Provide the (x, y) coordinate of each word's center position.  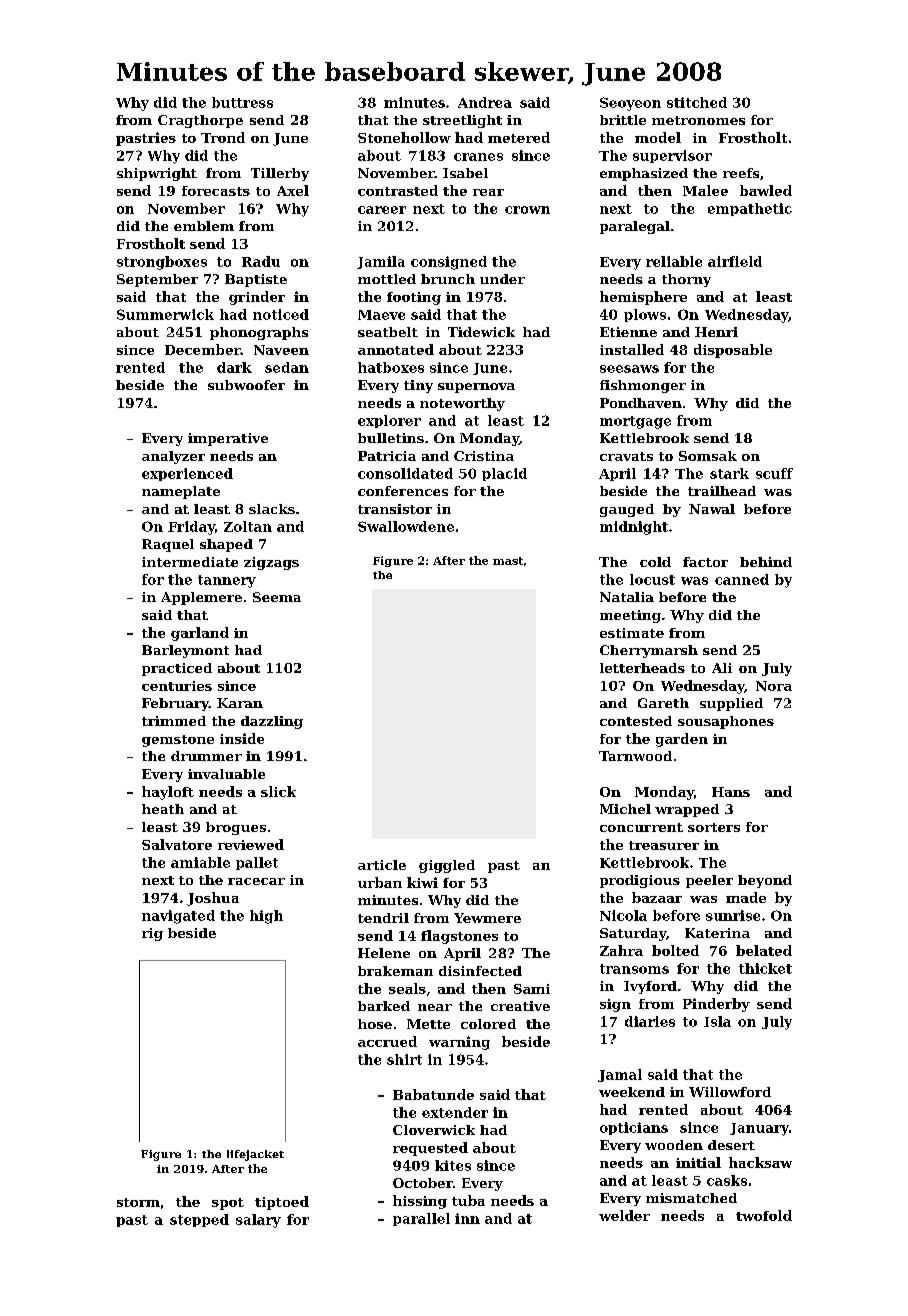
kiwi (422, 882)
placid (504, 474)
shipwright (157, 174)
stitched (697, 102)
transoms (634, 969)
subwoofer (246, 385)
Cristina (484, 456)
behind (766, 562)
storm (138, 1202)
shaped (226, 545)
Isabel (465, 173)
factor (705, 562)
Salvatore (177, 844)
